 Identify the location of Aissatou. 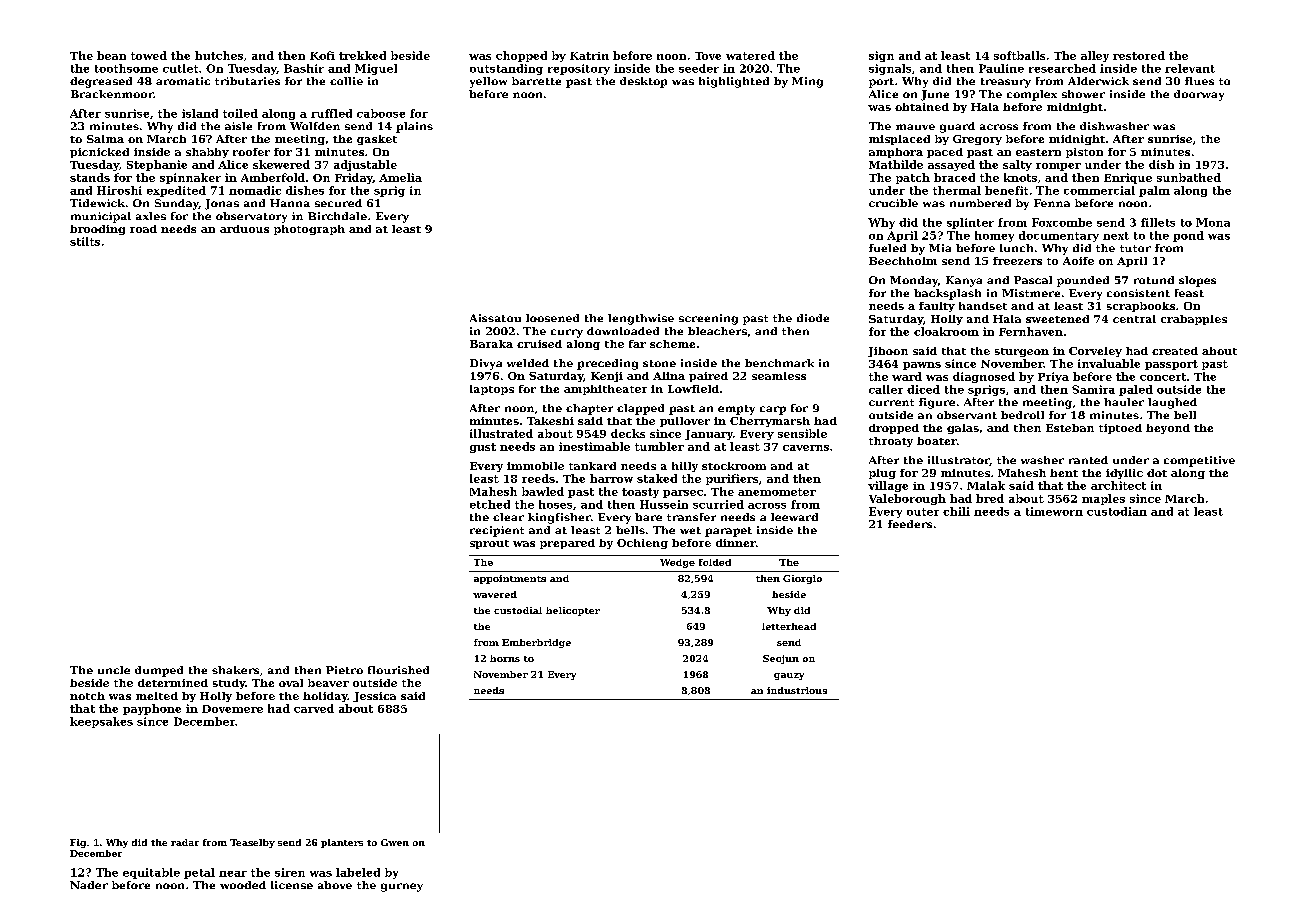
(495, 318).
